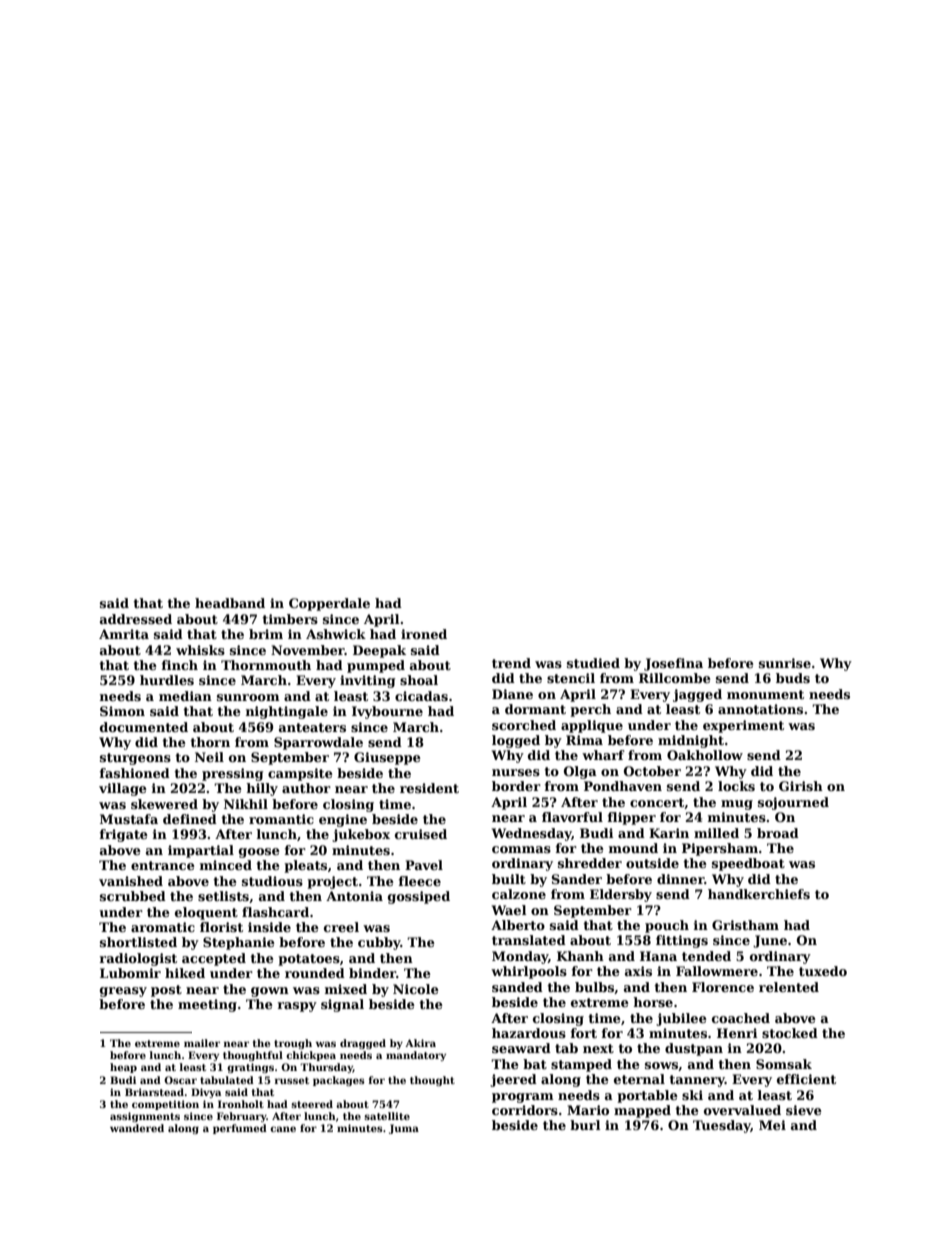  I want to click on bat, so click(535, 1064).
